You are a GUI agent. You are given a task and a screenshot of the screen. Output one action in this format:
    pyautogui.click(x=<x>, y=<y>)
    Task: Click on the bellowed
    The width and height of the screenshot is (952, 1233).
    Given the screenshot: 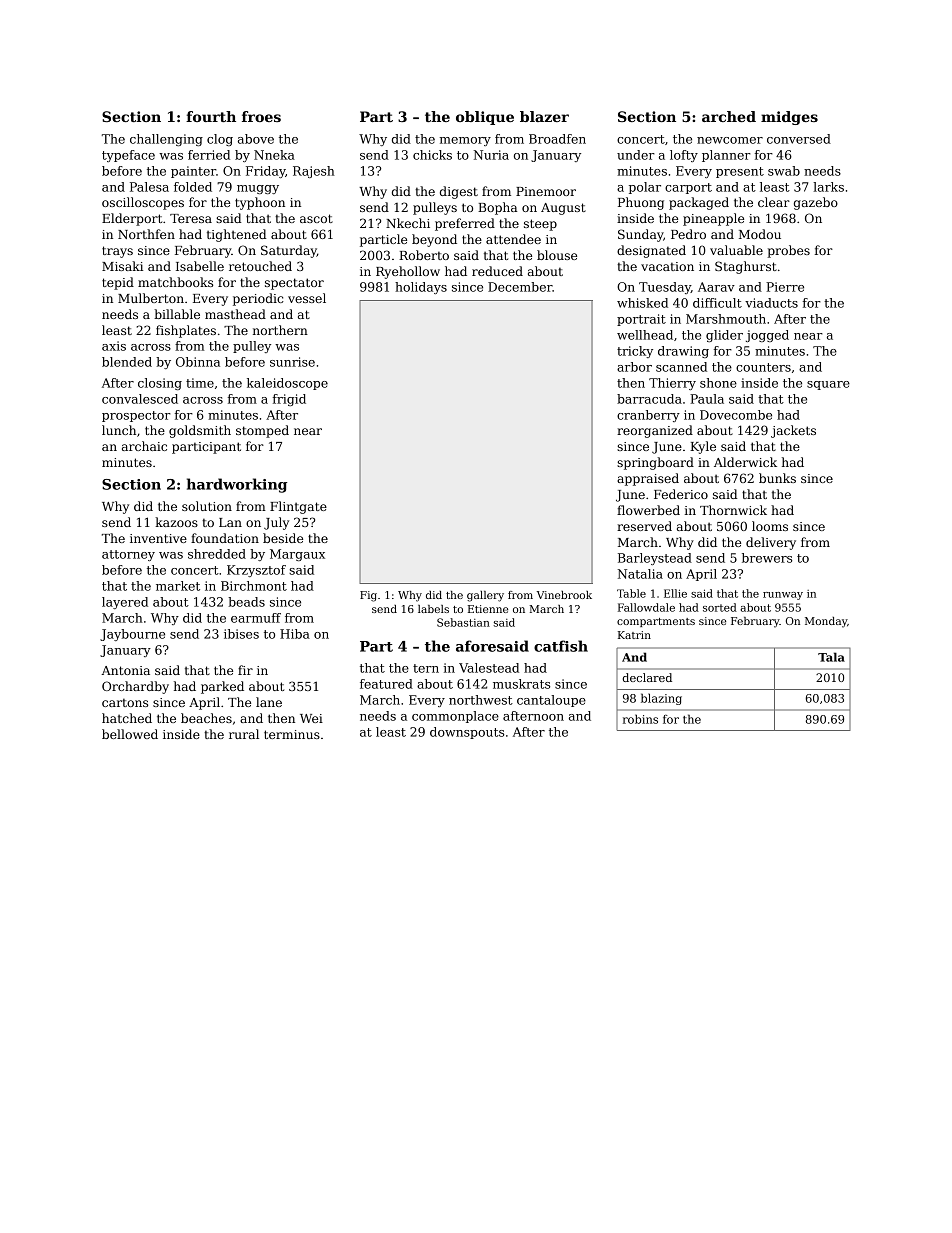 What is the action you would take?
    pyautogui.click(x=130, y=734)
